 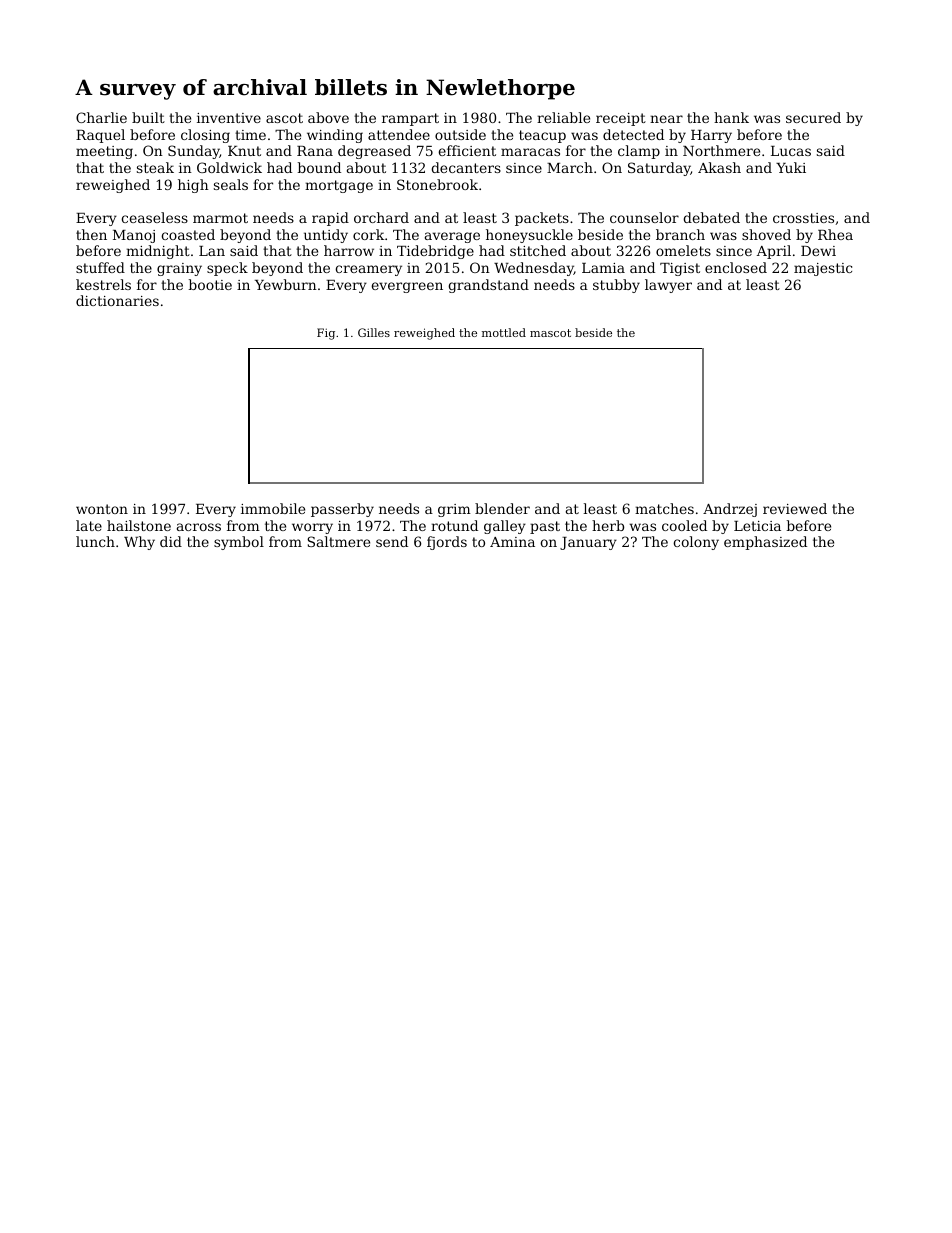 What do you see at coordinates (621, 119) in the screenshot?
I see `receipt` at bounding box center [621, 119].
